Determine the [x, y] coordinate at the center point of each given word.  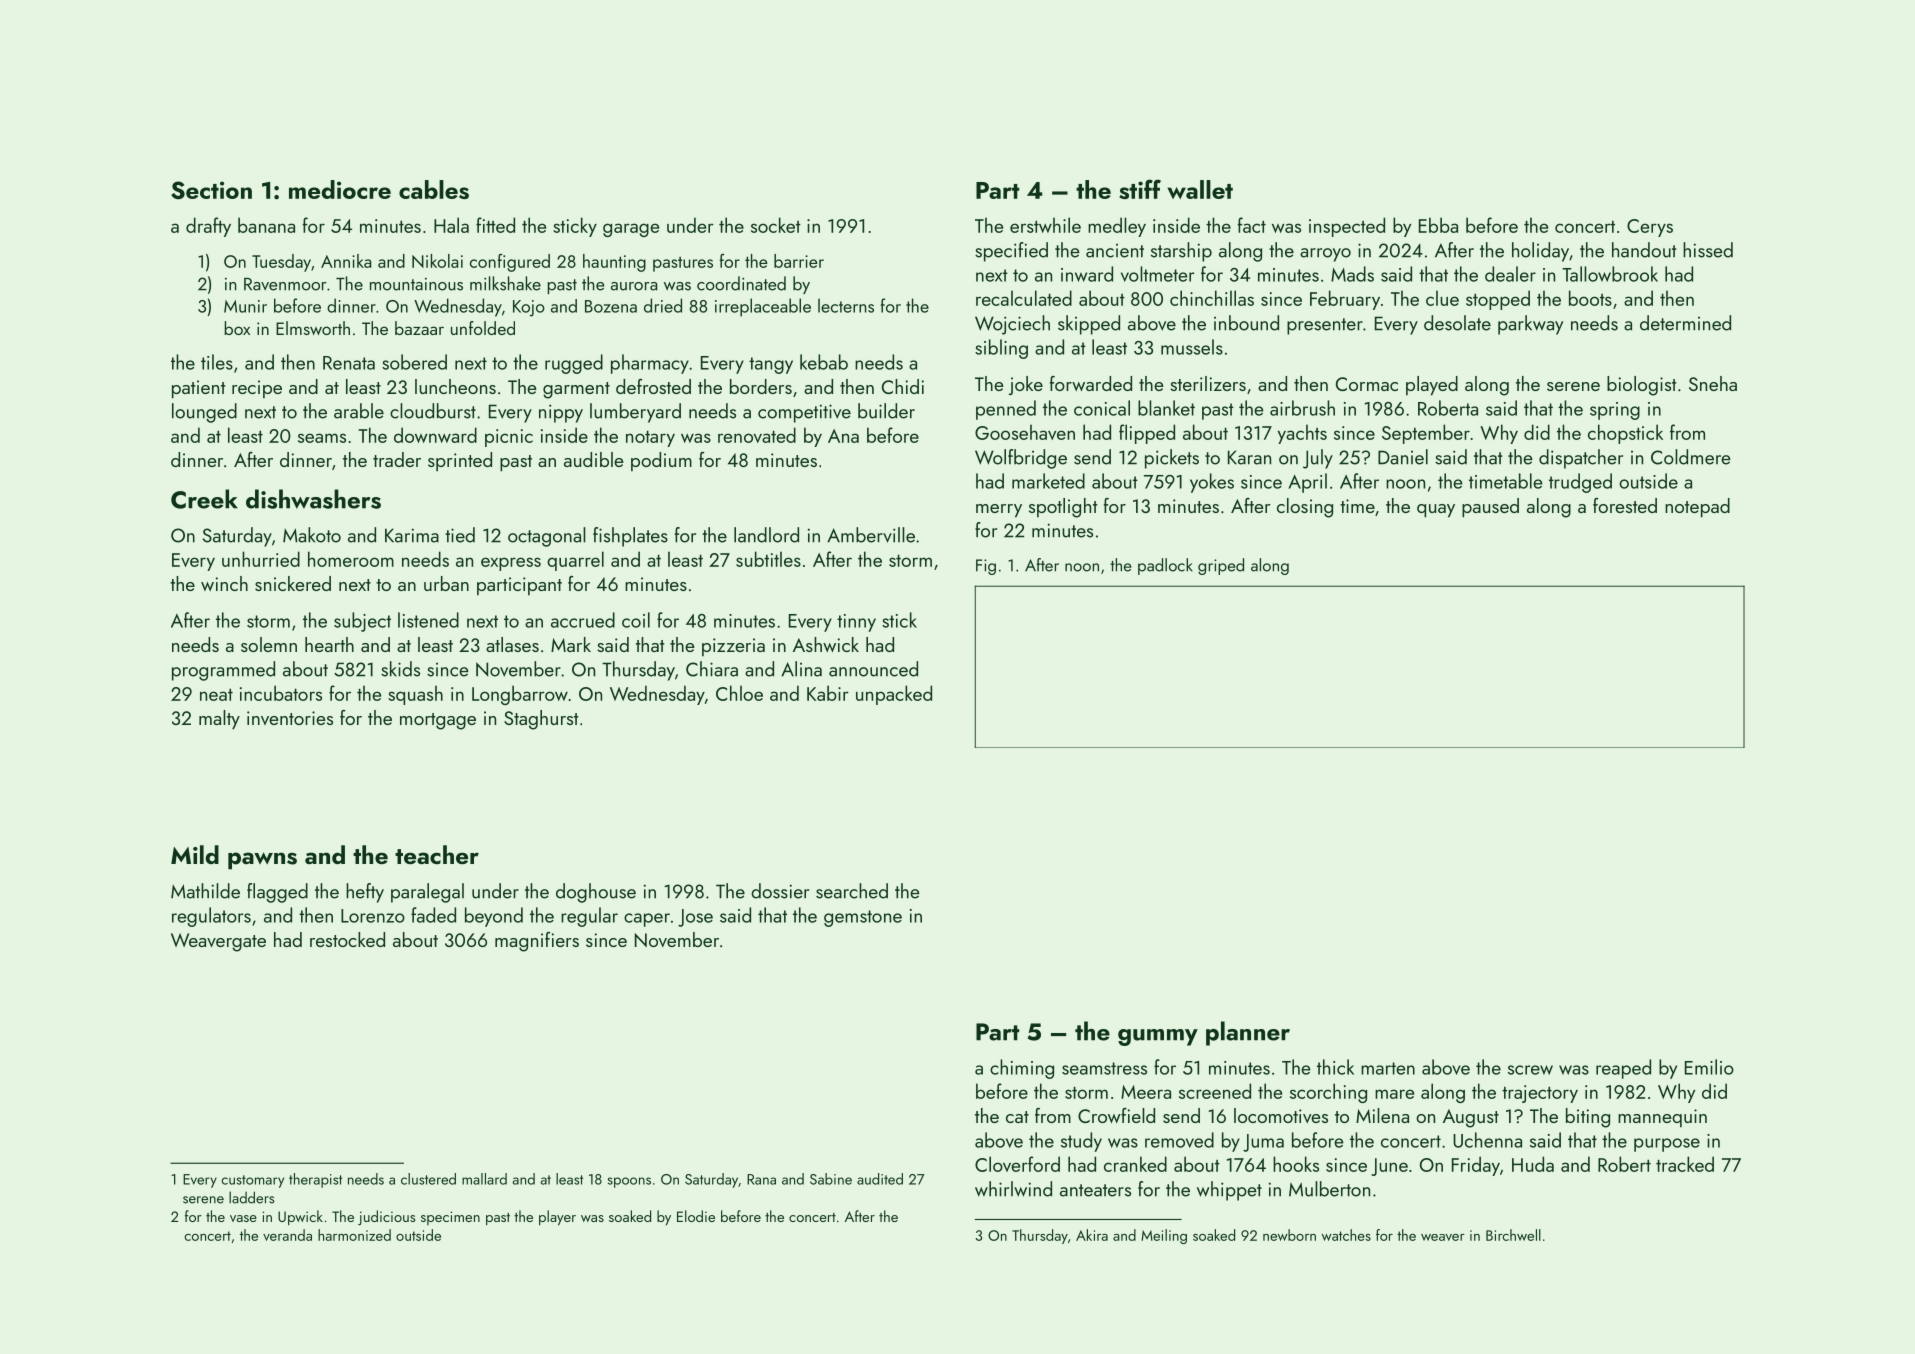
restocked [347, 939]
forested [1625, 505]
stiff [1140, 189]
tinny [856, 623]
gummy [1158, 1037]
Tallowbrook [1610, 274]
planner [1248, 1033]
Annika [346, 261]
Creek [204, 499]
